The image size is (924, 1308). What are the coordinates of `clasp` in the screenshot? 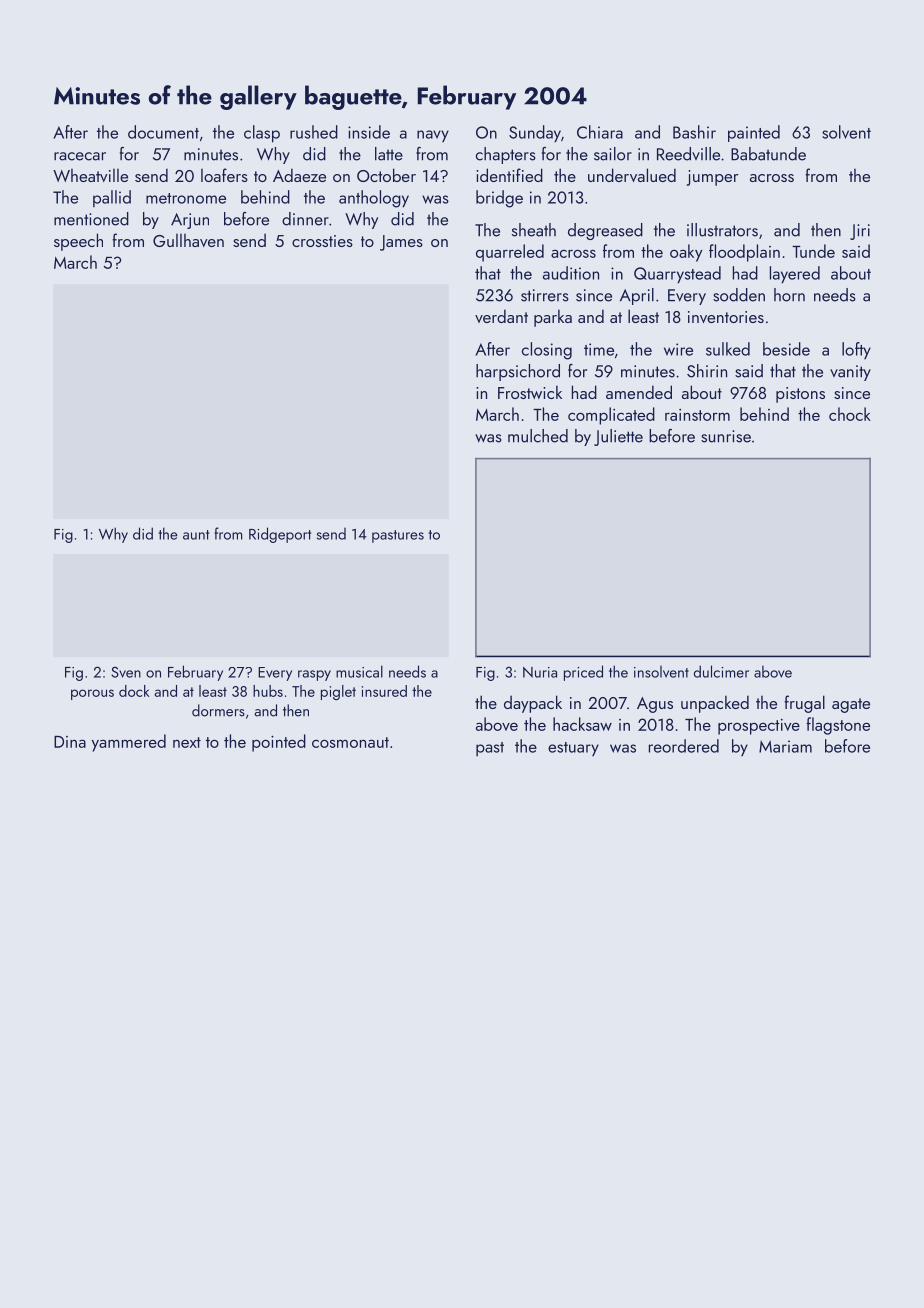 It's located at (262, 134).
